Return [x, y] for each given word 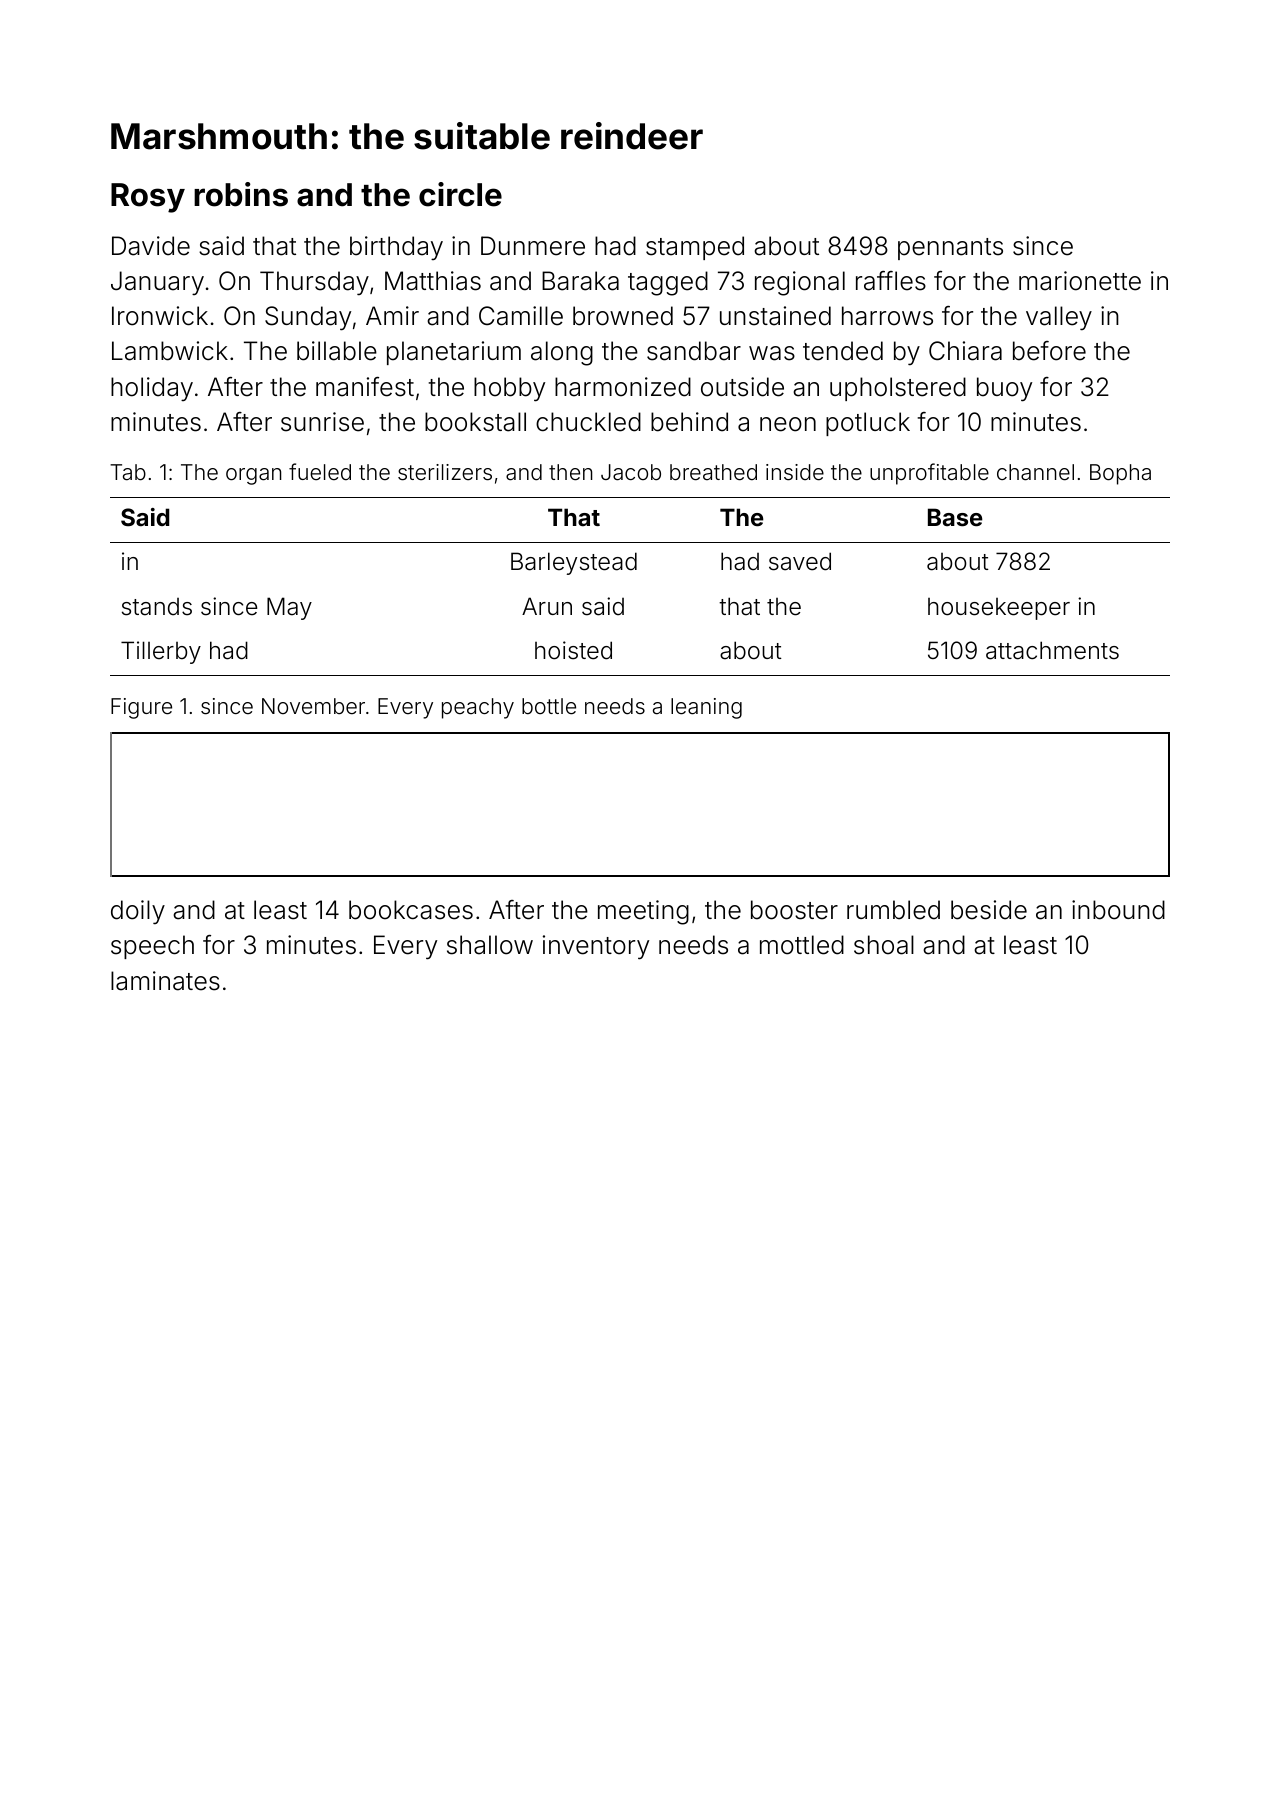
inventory [596, 947]
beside [989, 910]
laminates [165, 981]
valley [1059, 318]
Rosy [148, 198]
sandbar [694, 351]
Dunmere [533, 246]
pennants [950, 249]
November [313, 706]
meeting [643, 912]
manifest [365, 387]
